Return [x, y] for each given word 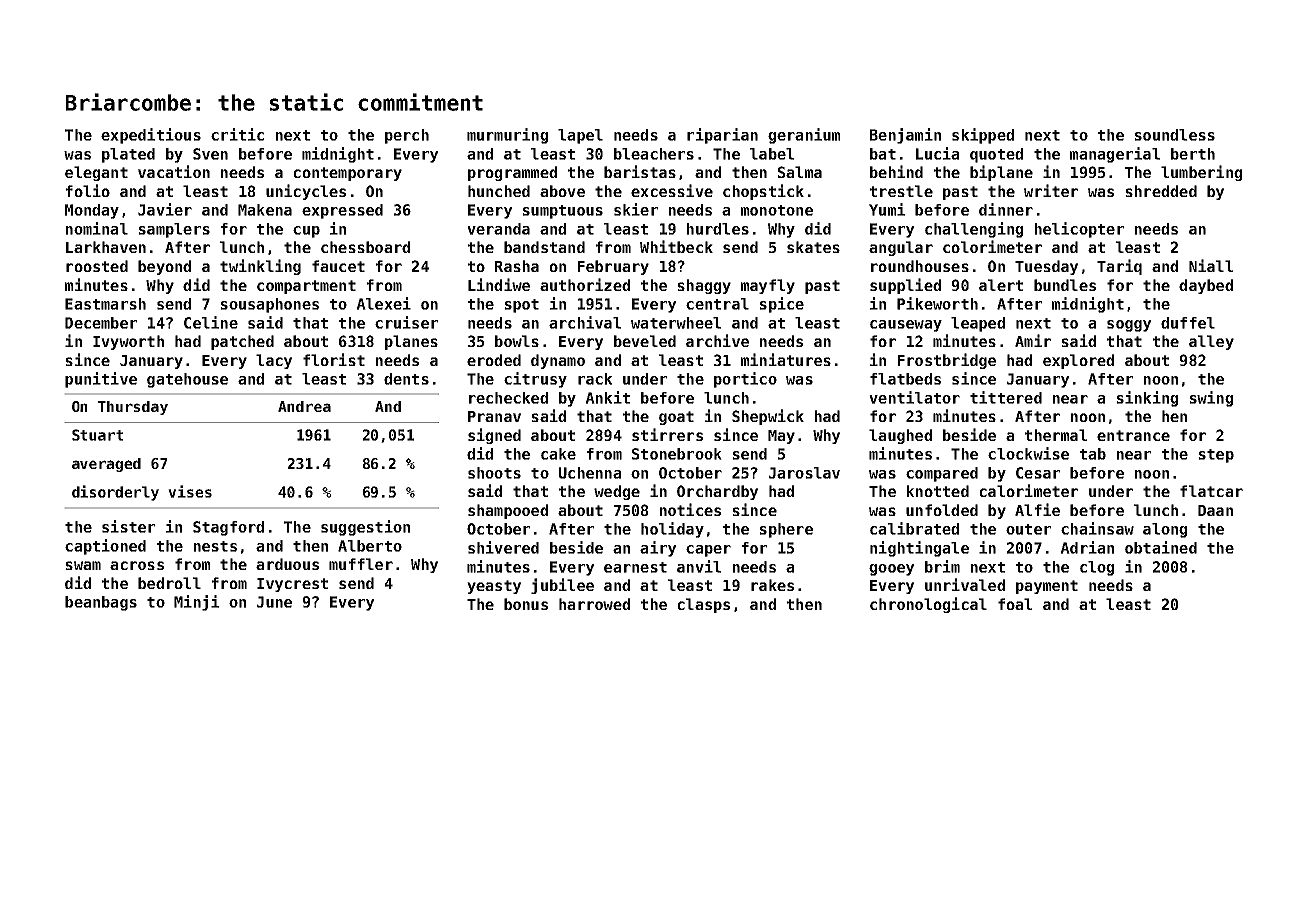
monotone [777, 210]
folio [88, 190]
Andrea [304, 406]
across [137, 565]
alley [1211, 342]
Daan [1215, 510]
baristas [640, 171]
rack [595, 379]
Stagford [228, 528]
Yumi [887, 209]
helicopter [1079, 230]
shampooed [508, 511]
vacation [174, 171]
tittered [1006, 397]
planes [411, 342]
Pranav [494, 416]
